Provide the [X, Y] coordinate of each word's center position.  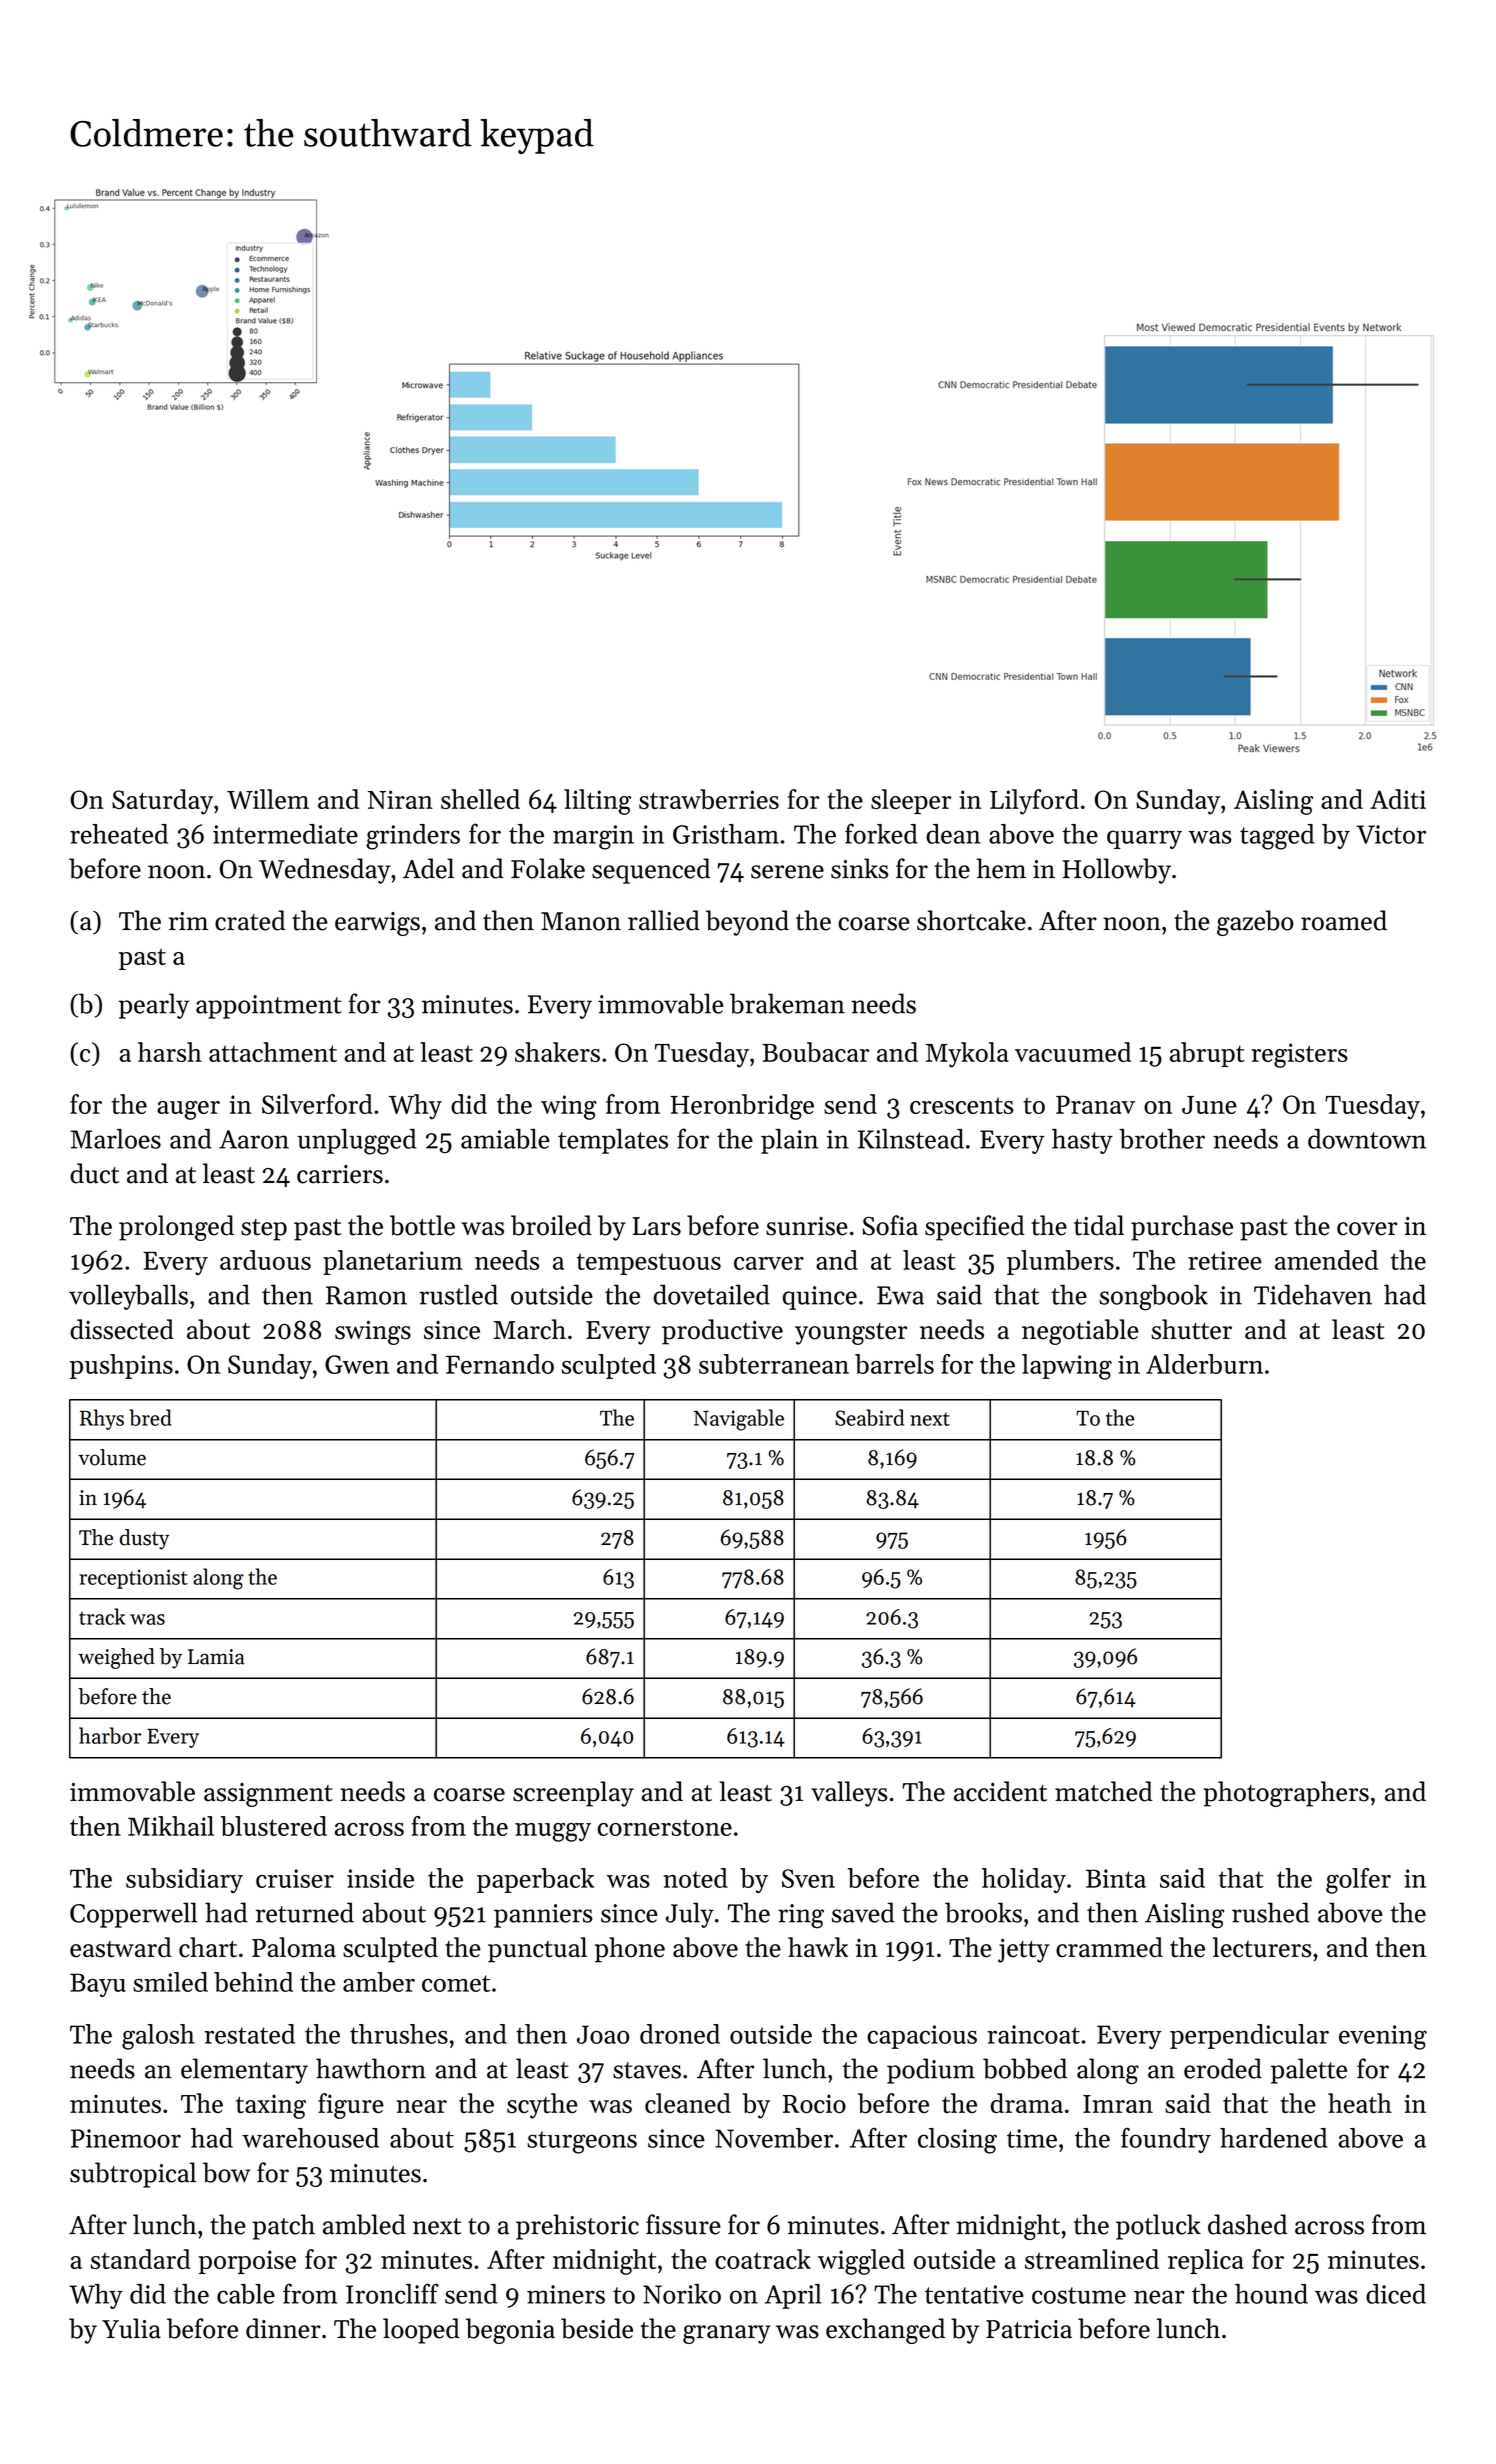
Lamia [216, 1657]
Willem [268, 799]
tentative [974, 2294]
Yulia [131, 2328]
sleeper [911, 801]
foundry [1166, 2140]
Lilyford [1034, 802]
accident [1000, 1791]
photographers [1286, 1794]
